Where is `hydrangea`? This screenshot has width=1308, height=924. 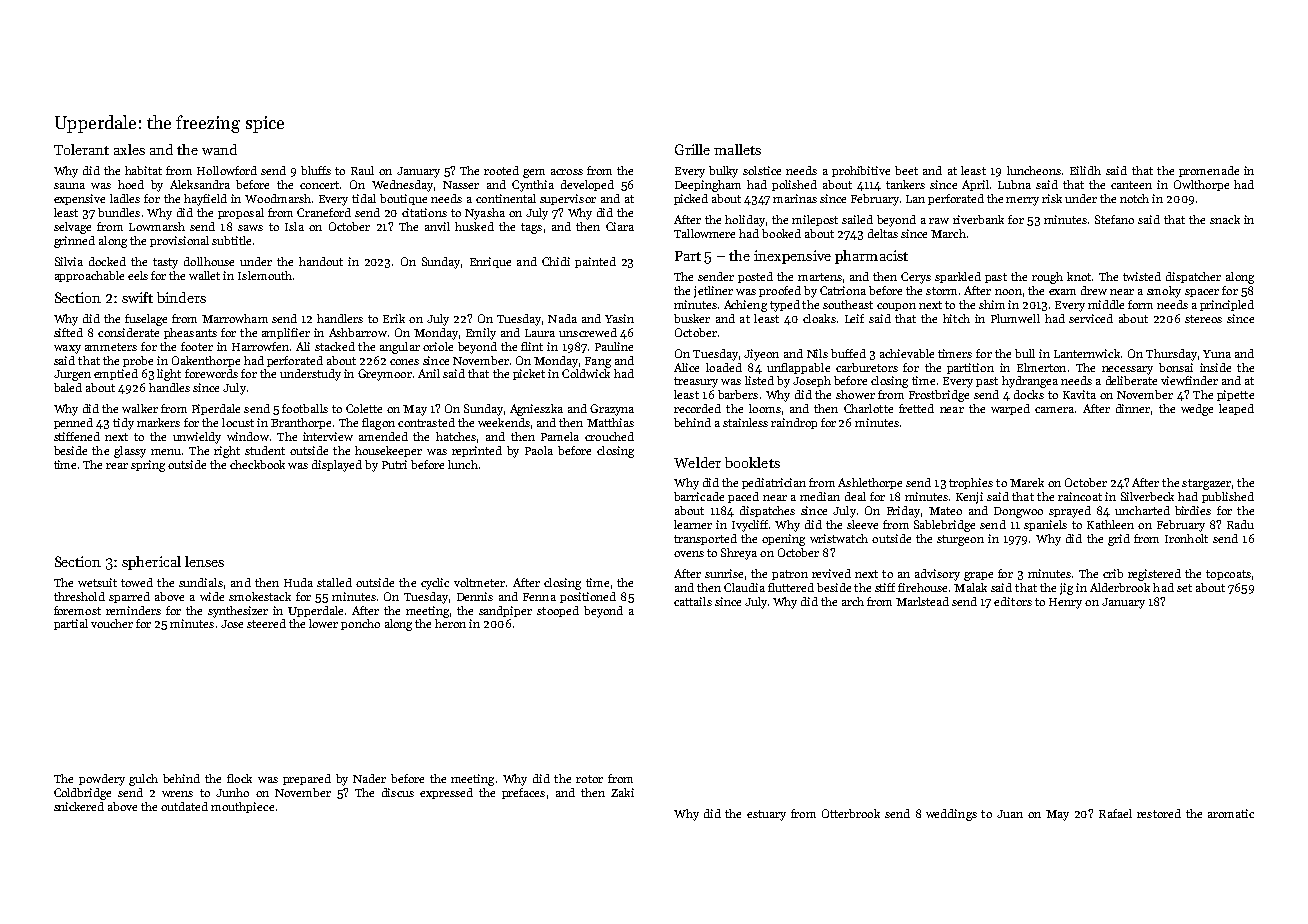 hydrangea is located at coordinates (1030, 382).
